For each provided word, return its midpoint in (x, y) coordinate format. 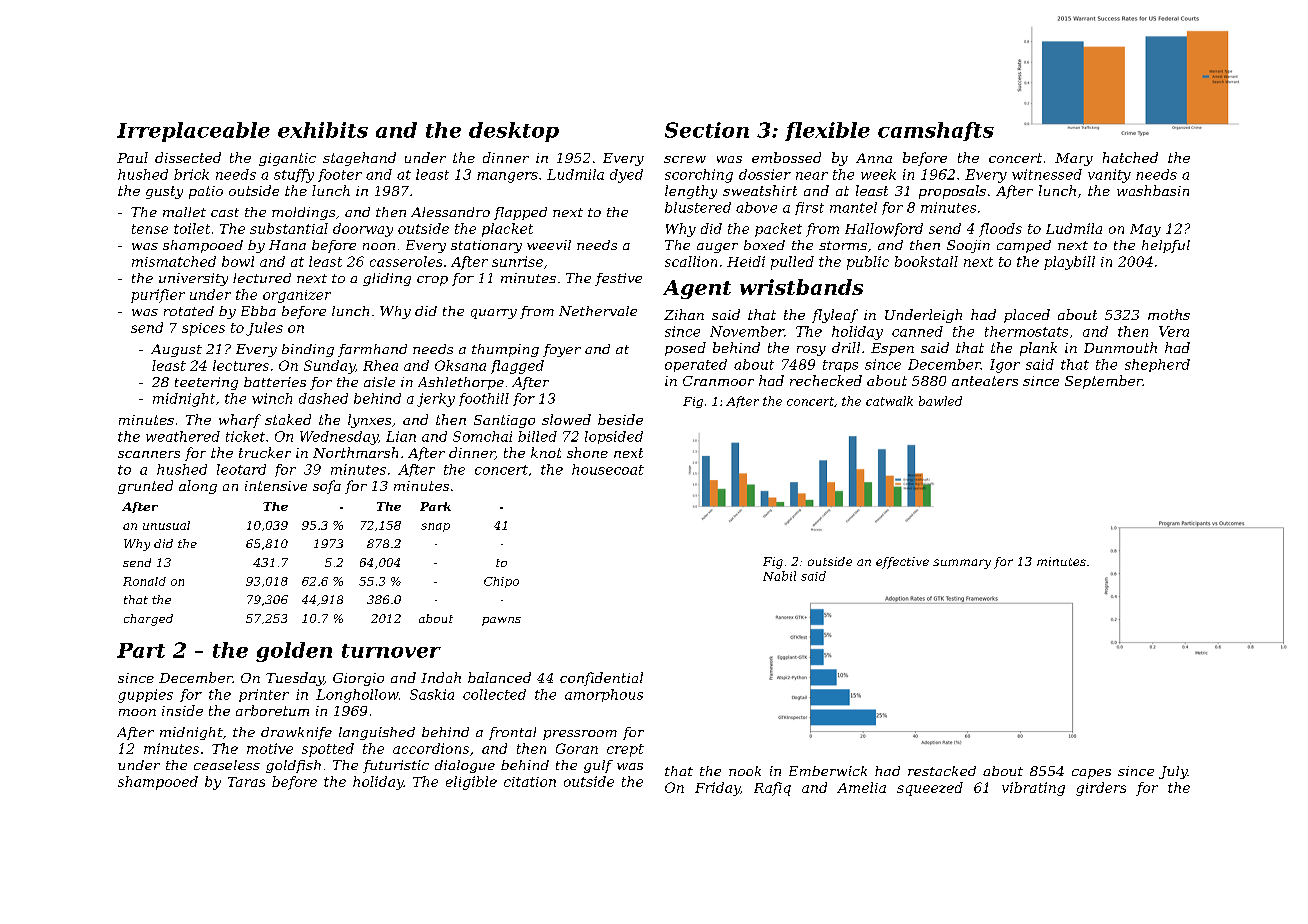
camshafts (936, 131)
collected (494, 694)
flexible (827, 131)
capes (1091, 774)
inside (182, 710)
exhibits (323, 130)
